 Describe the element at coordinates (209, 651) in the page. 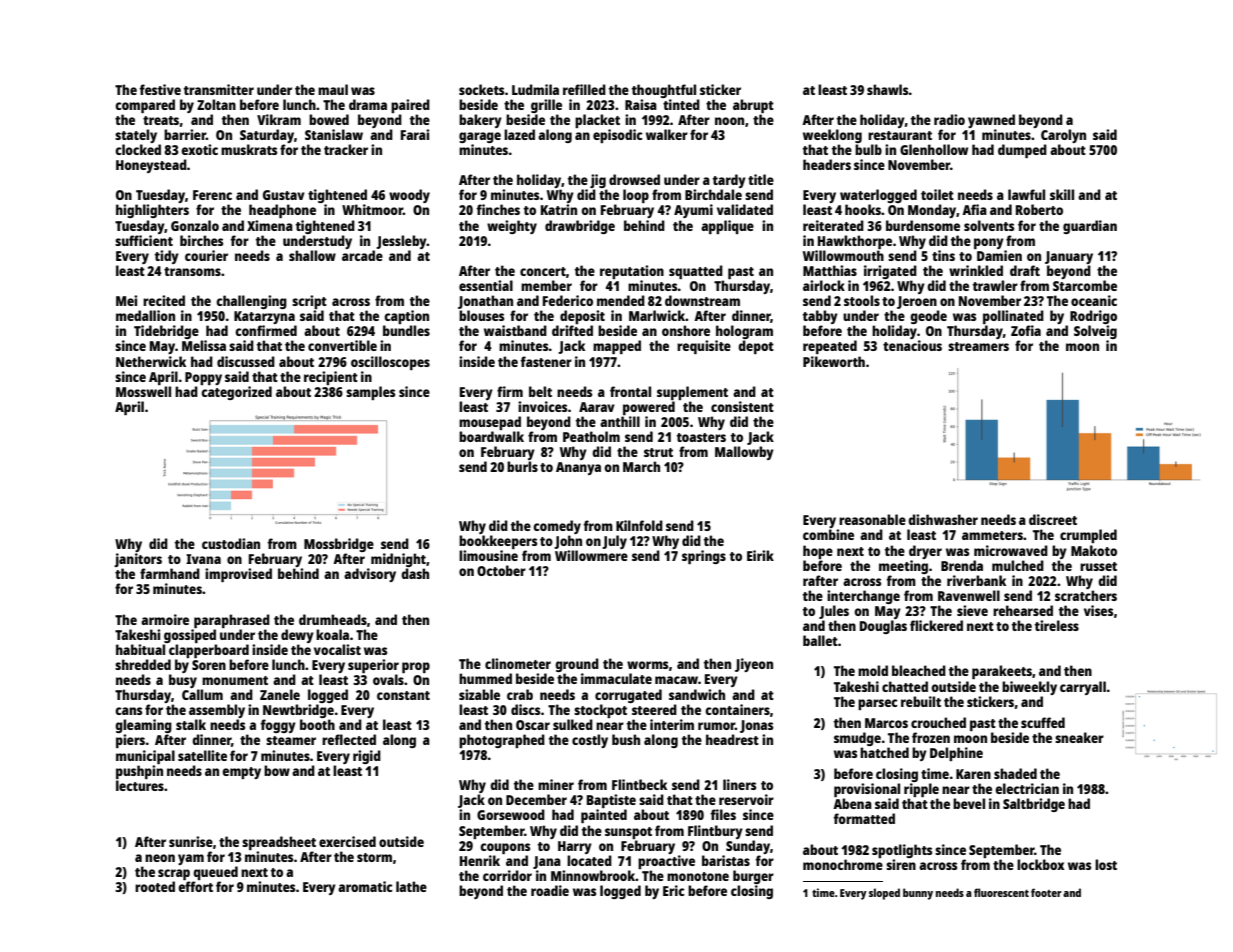

I see `clapperboard` at that location.
